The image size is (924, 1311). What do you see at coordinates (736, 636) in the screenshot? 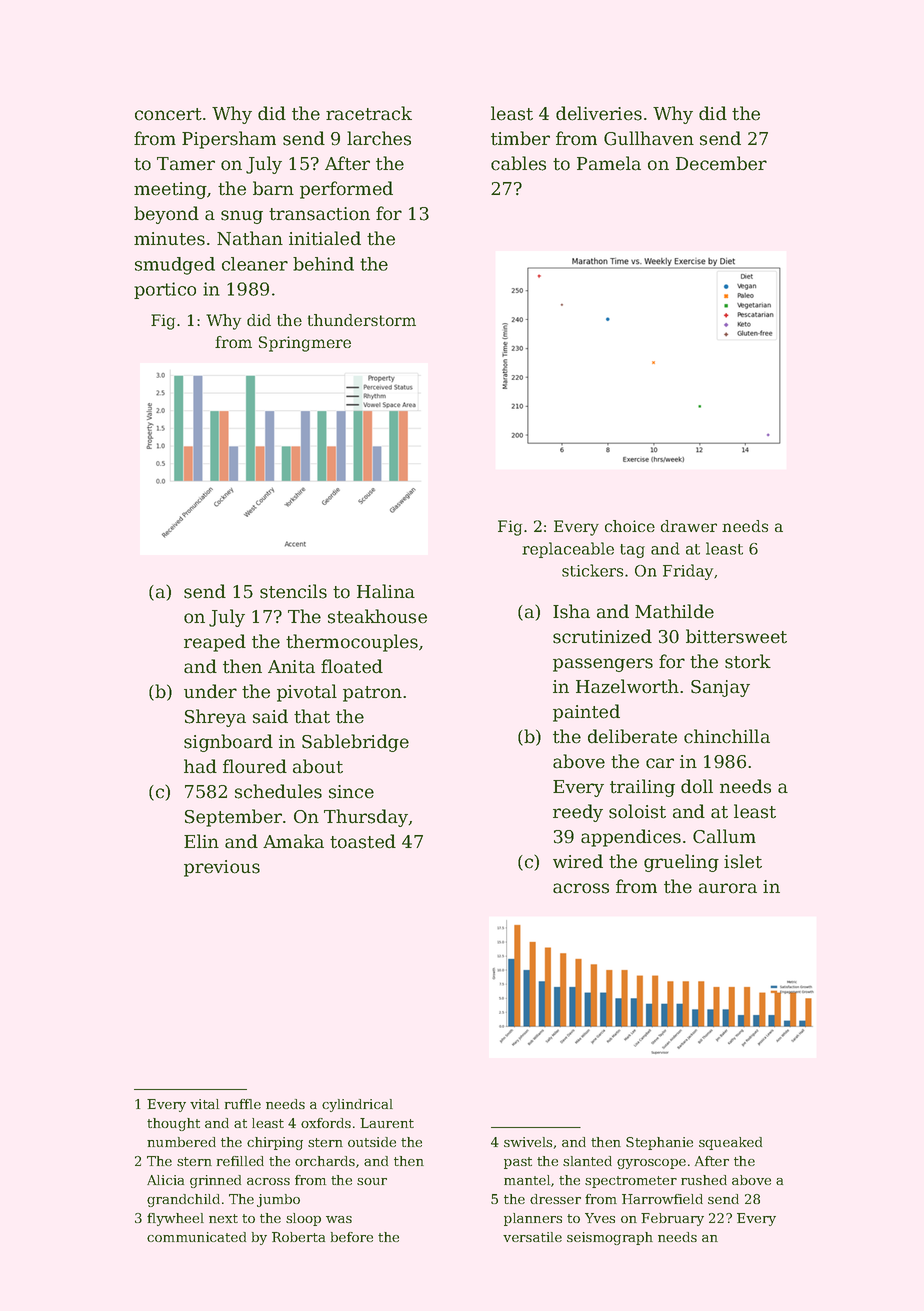
I see `bittersweet` at bounding box center [736, 636].
